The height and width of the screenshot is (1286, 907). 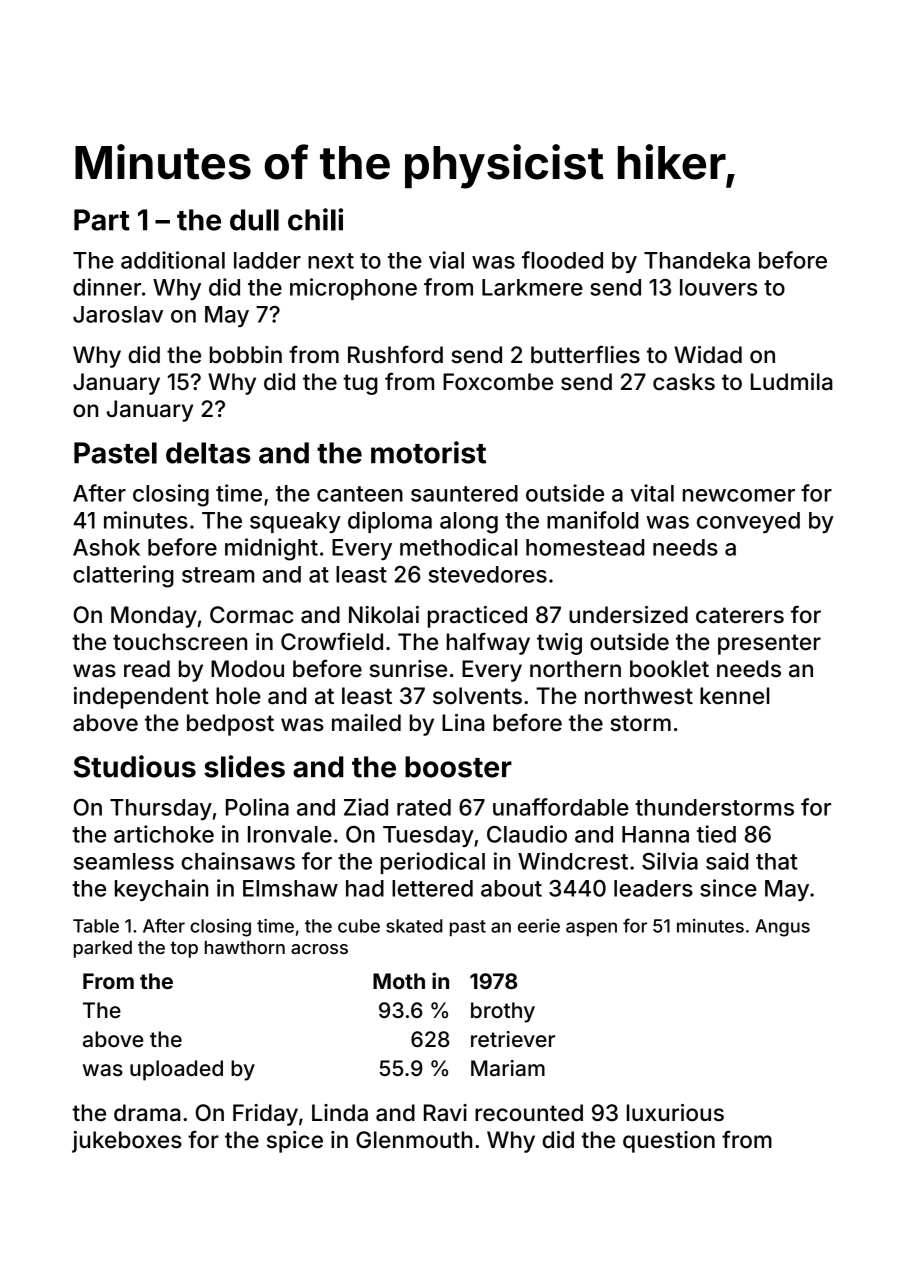 What do you see at coordinates (697, 260) in the screenshot?
I see `Thandeka` at bounding box center [697, 260].
